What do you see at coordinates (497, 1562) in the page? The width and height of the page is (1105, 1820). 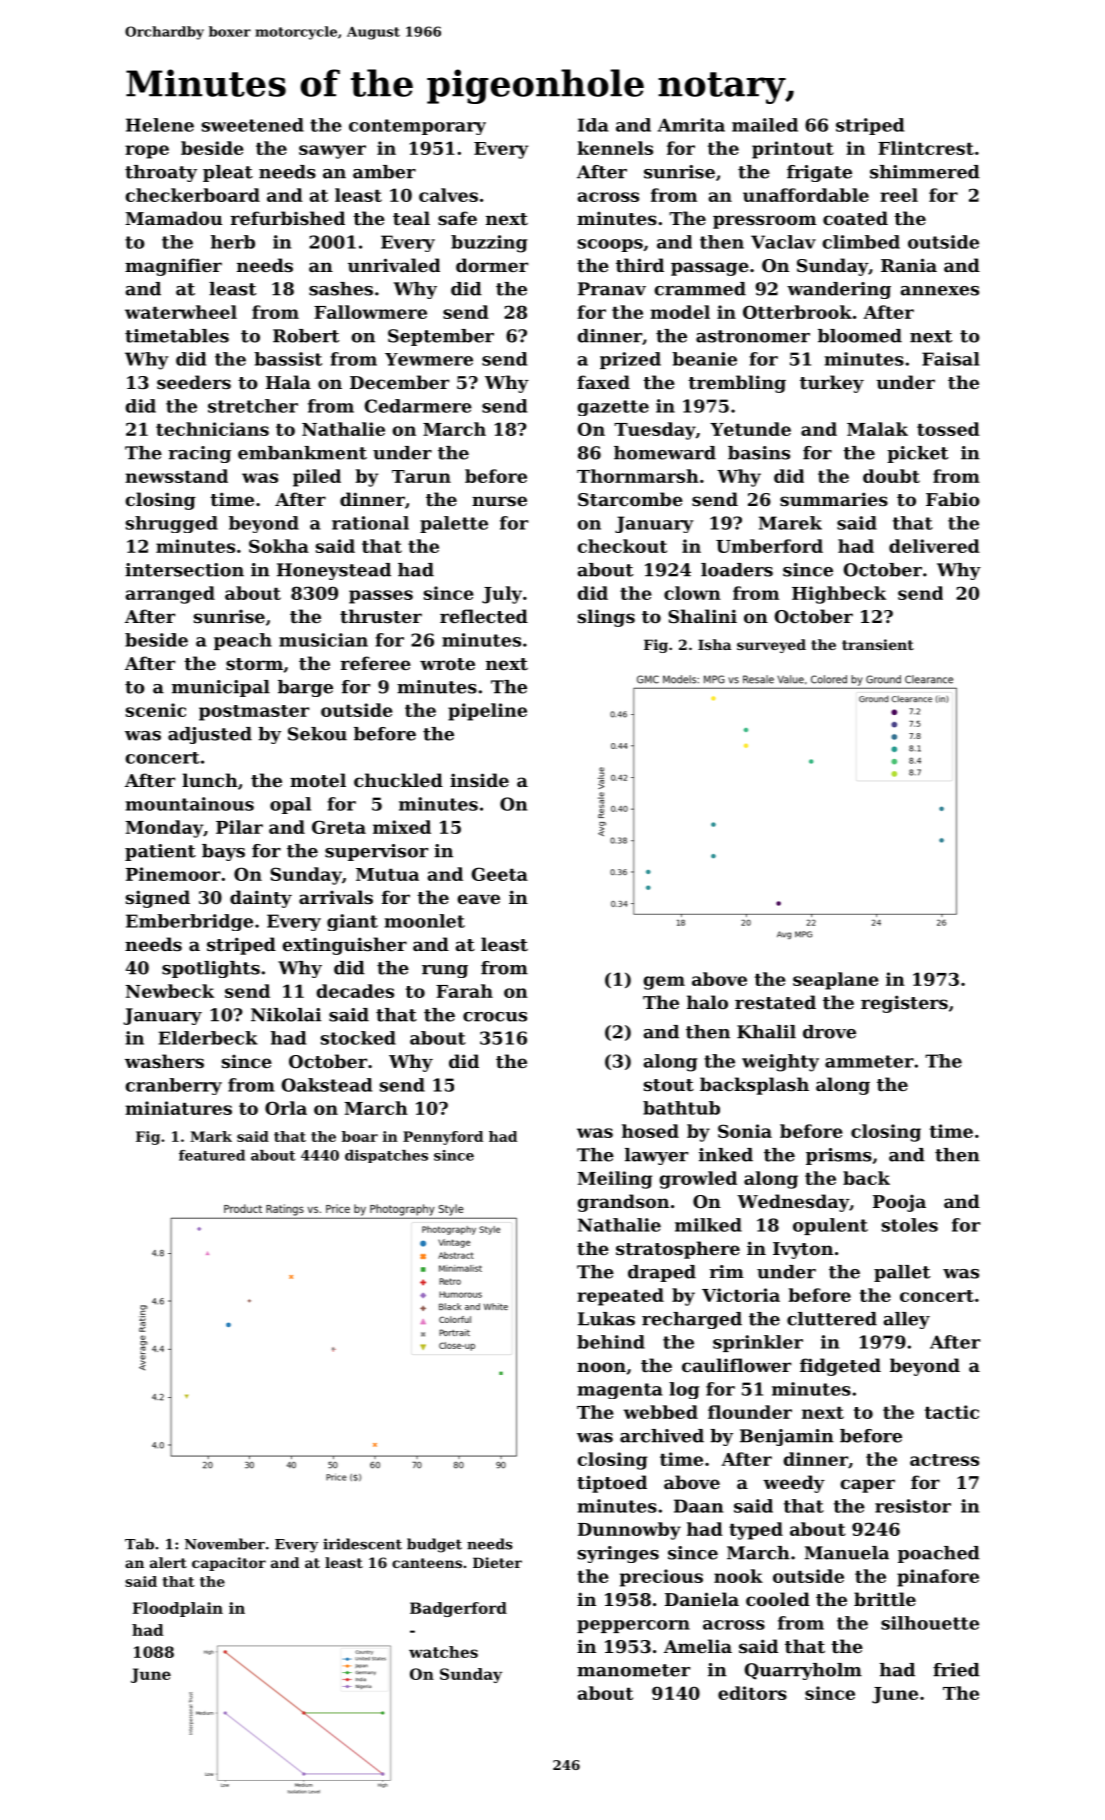 I see `Dieter` at bounding box center [497, 1562].
